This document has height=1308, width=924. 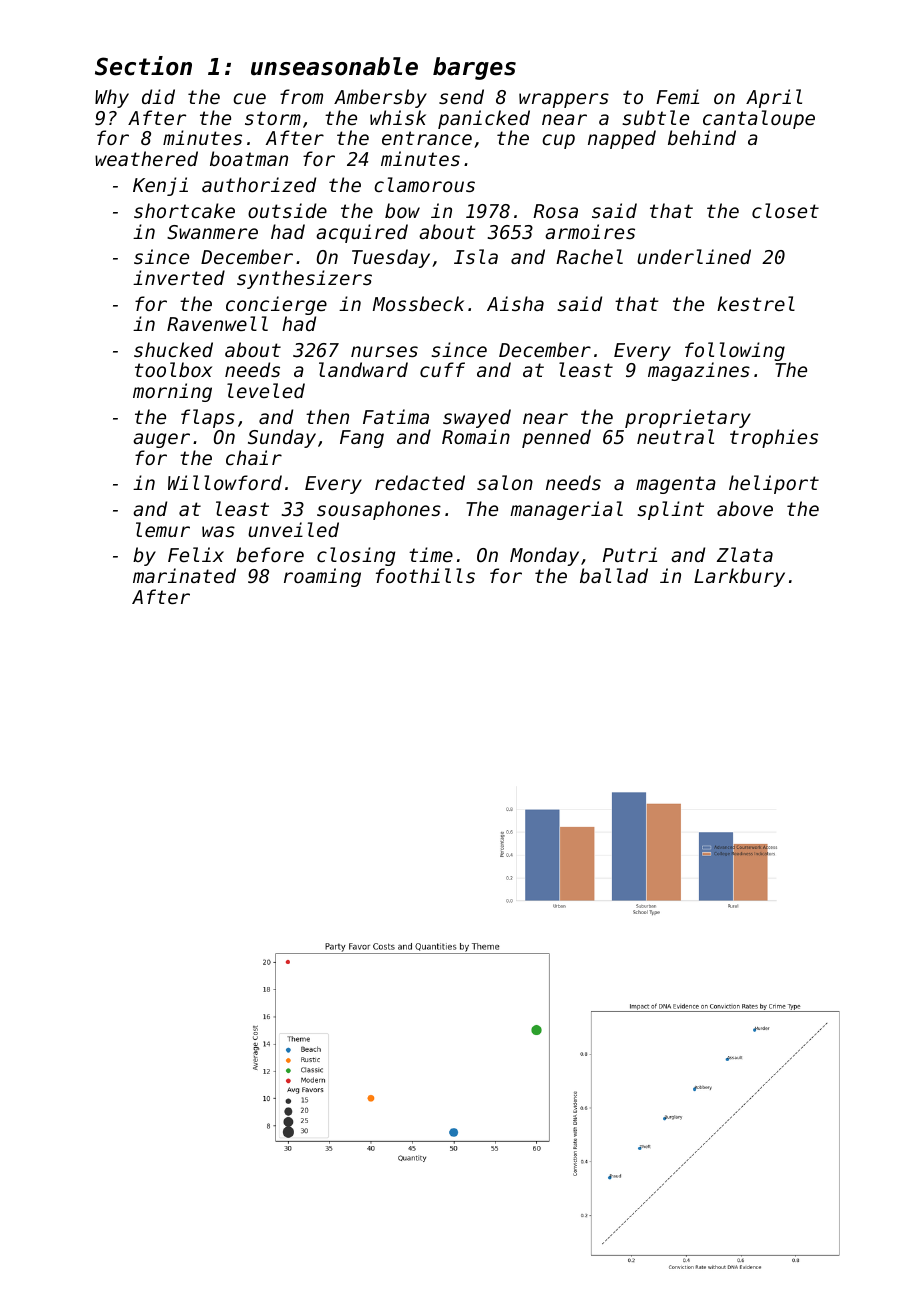 I want to click on kestrel, so click(x=756, y=303).
